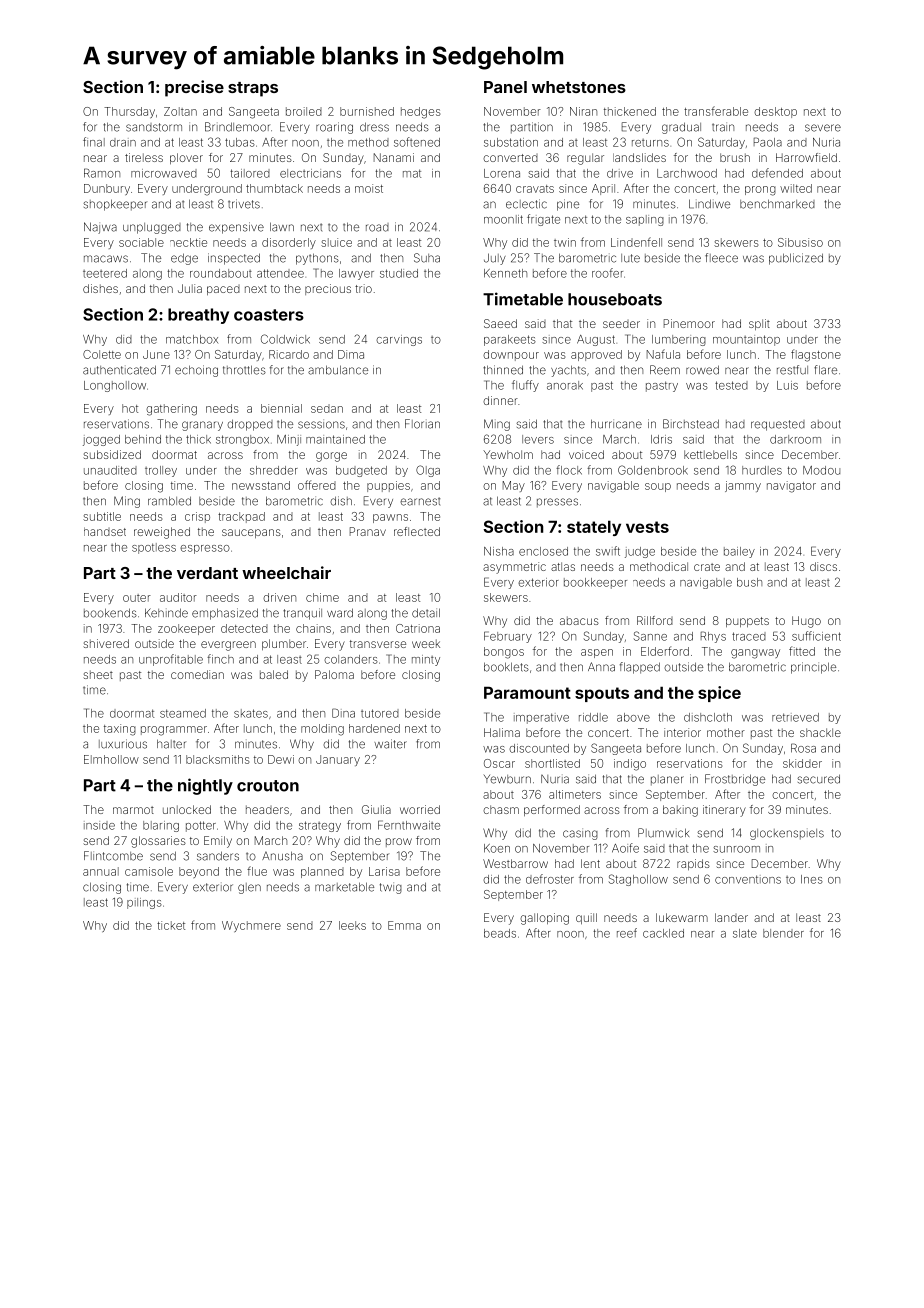  I want to click on brush, so click(735, 157).
